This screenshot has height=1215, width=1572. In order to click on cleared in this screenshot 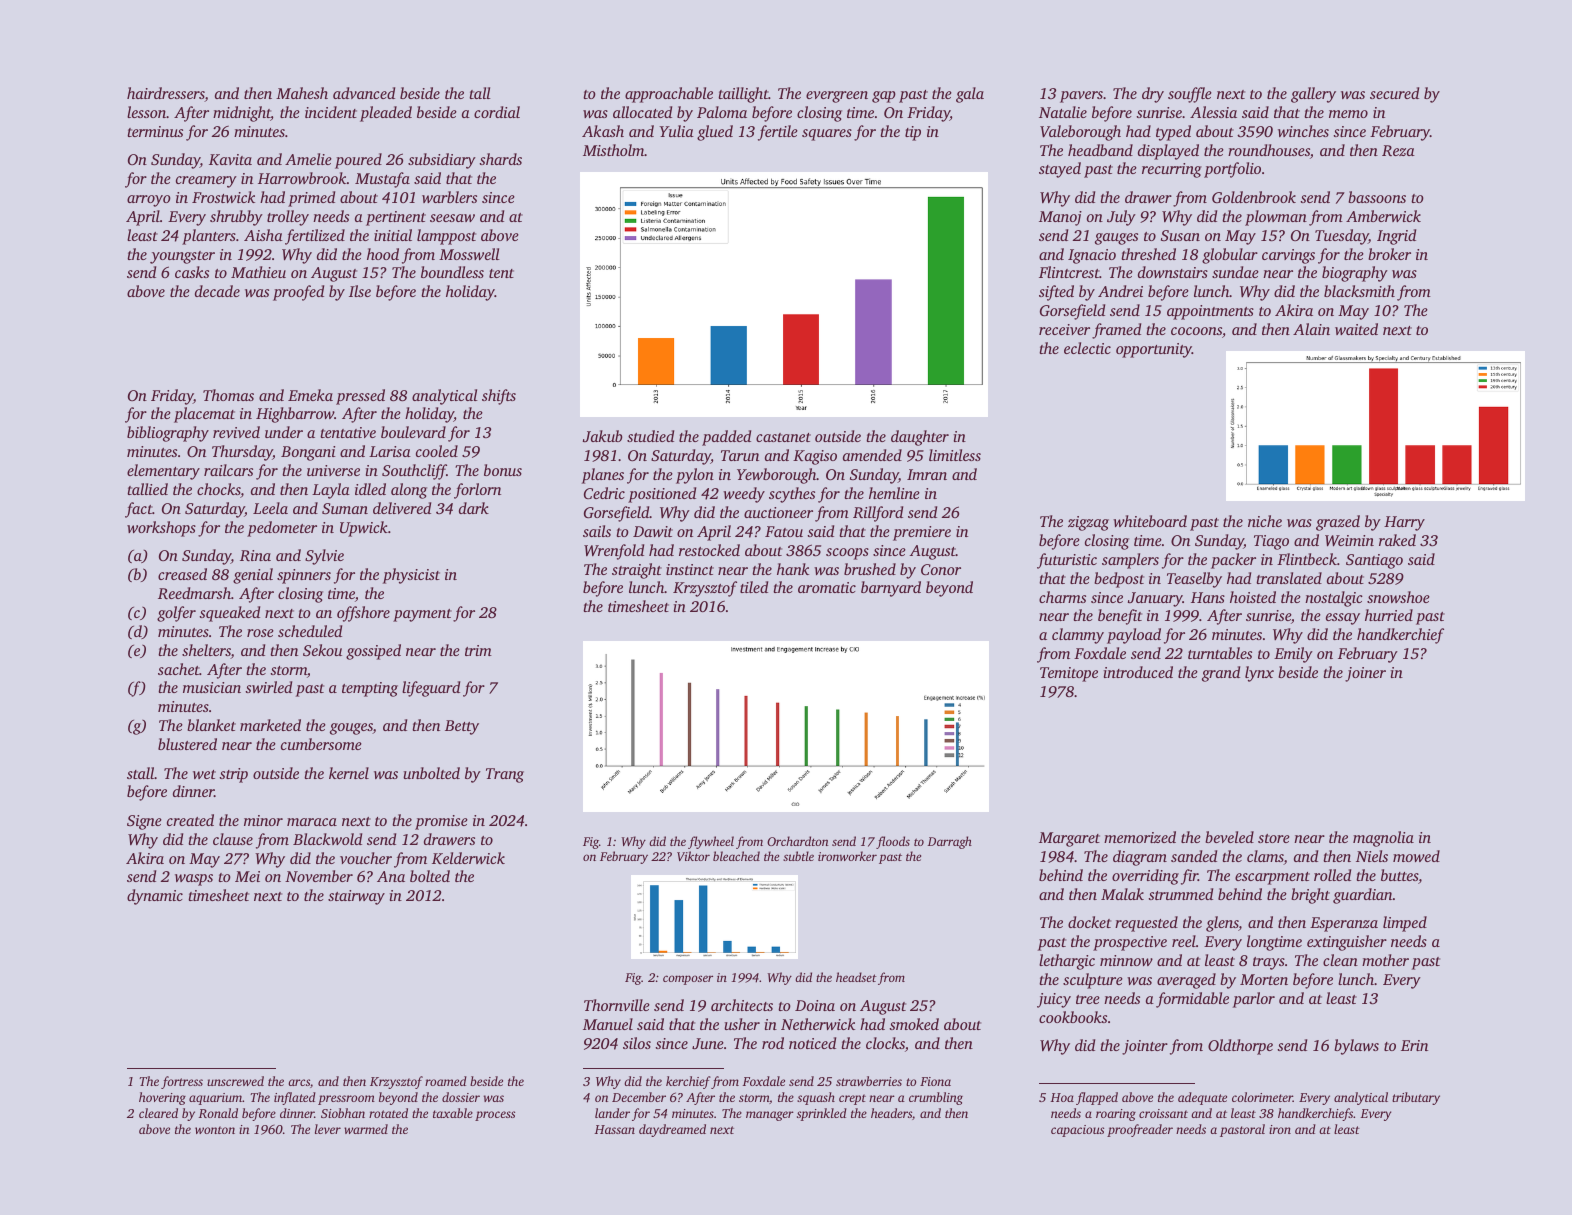, I will do `click(158, 1113)`.
